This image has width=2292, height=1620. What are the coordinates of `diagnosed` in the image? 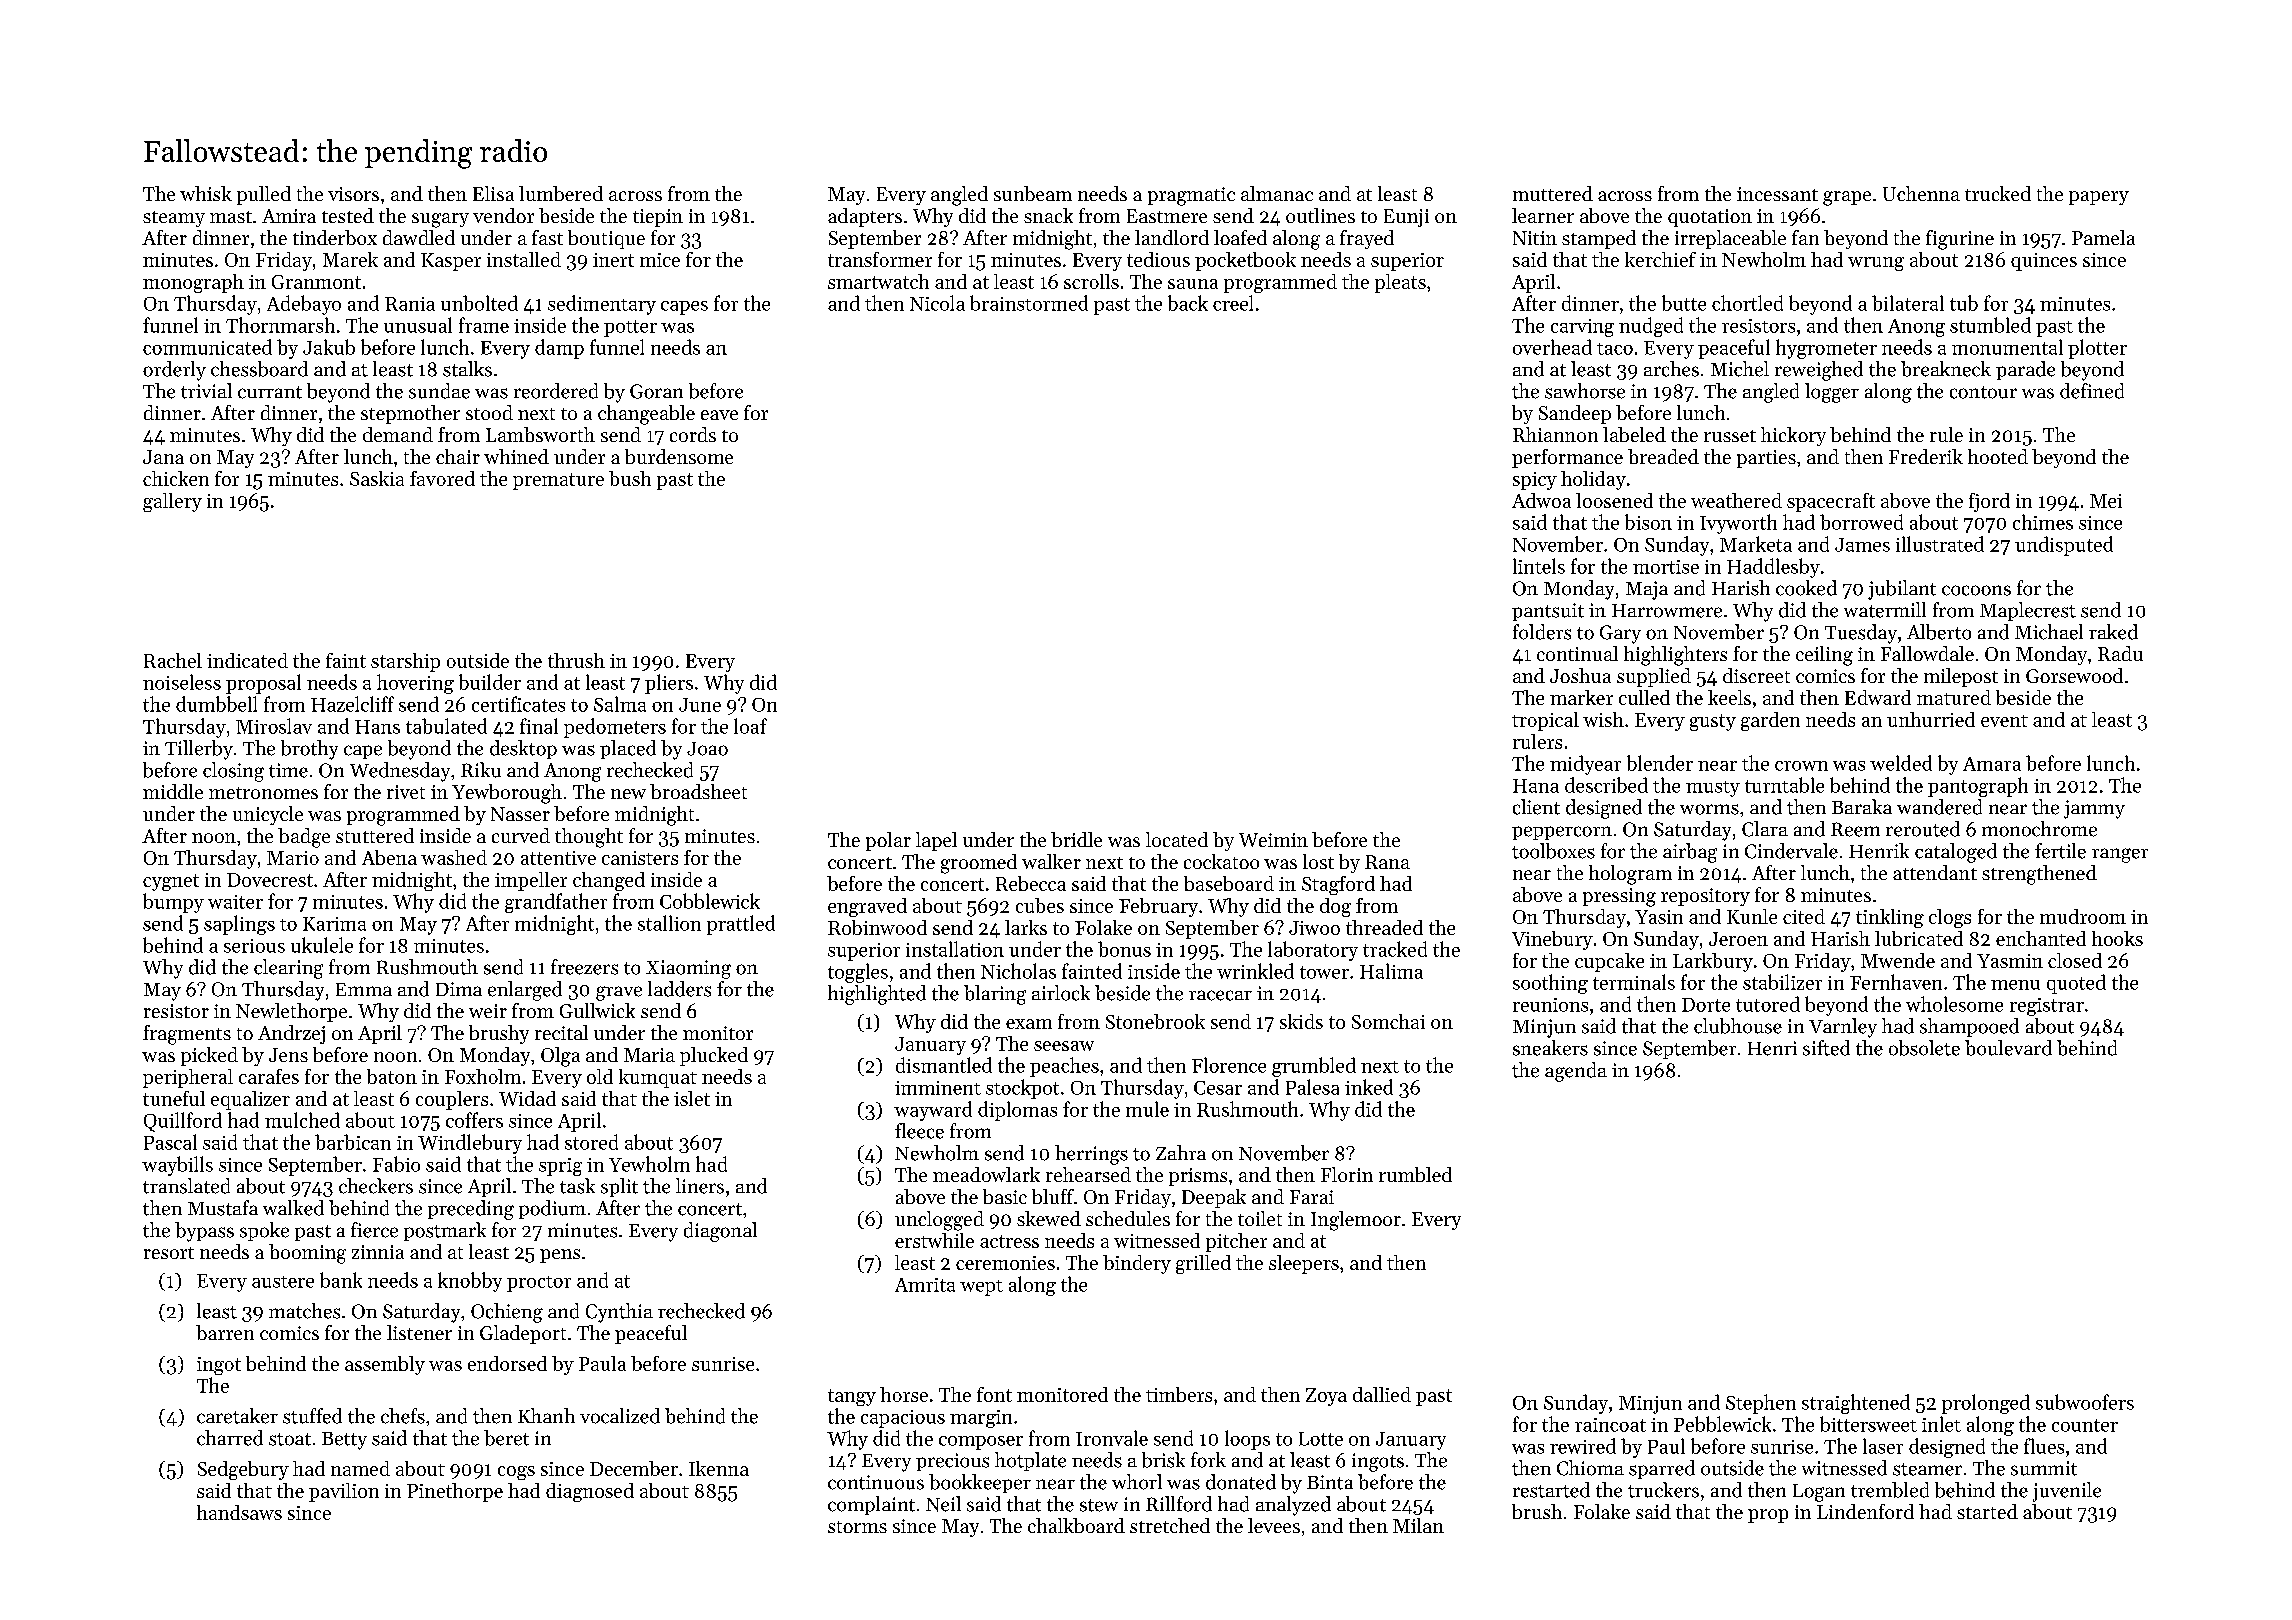 It's located at (590, 1492).
